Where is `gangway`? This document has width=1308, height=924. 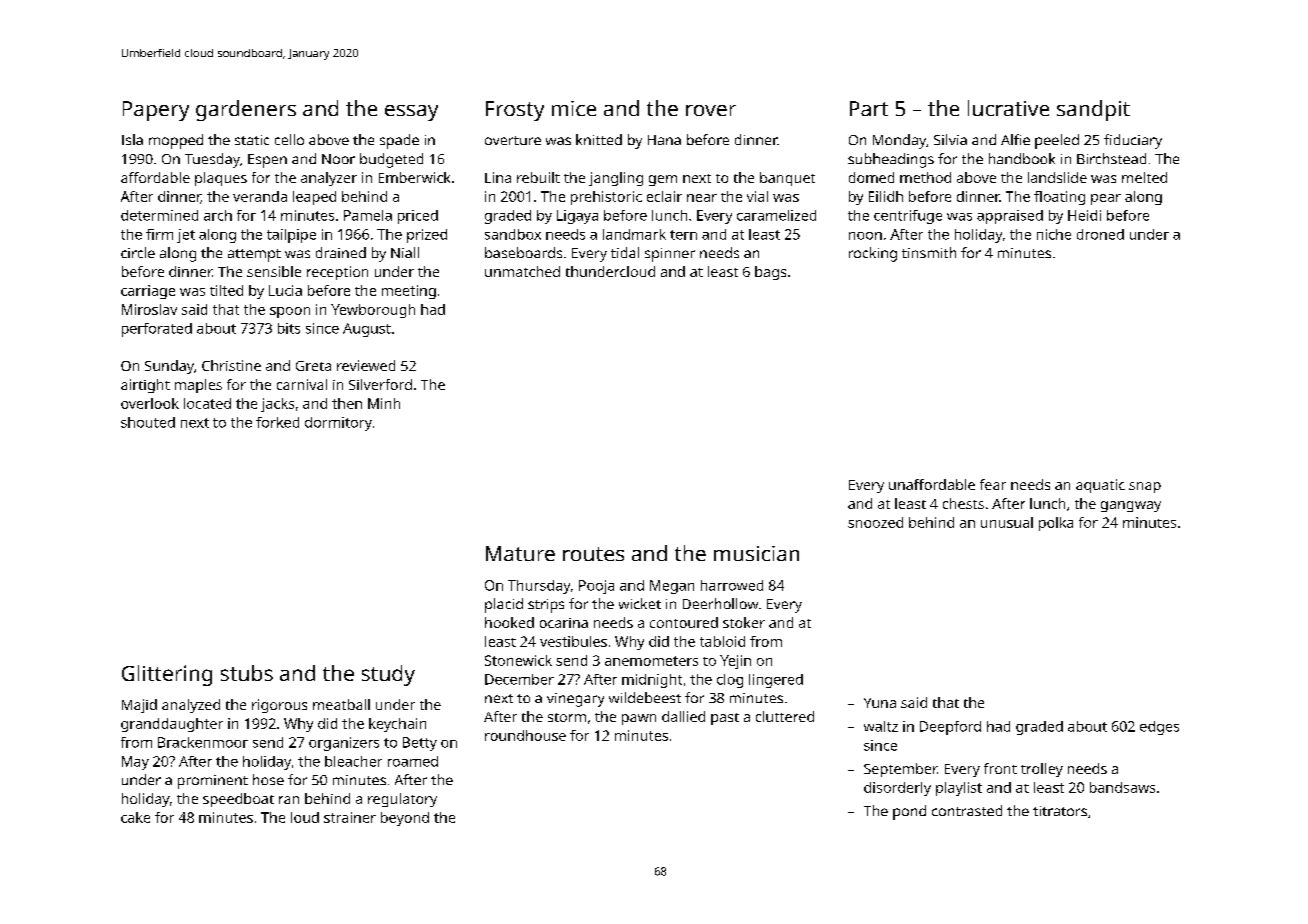
gangway is located at coordinates (1131, 506).
